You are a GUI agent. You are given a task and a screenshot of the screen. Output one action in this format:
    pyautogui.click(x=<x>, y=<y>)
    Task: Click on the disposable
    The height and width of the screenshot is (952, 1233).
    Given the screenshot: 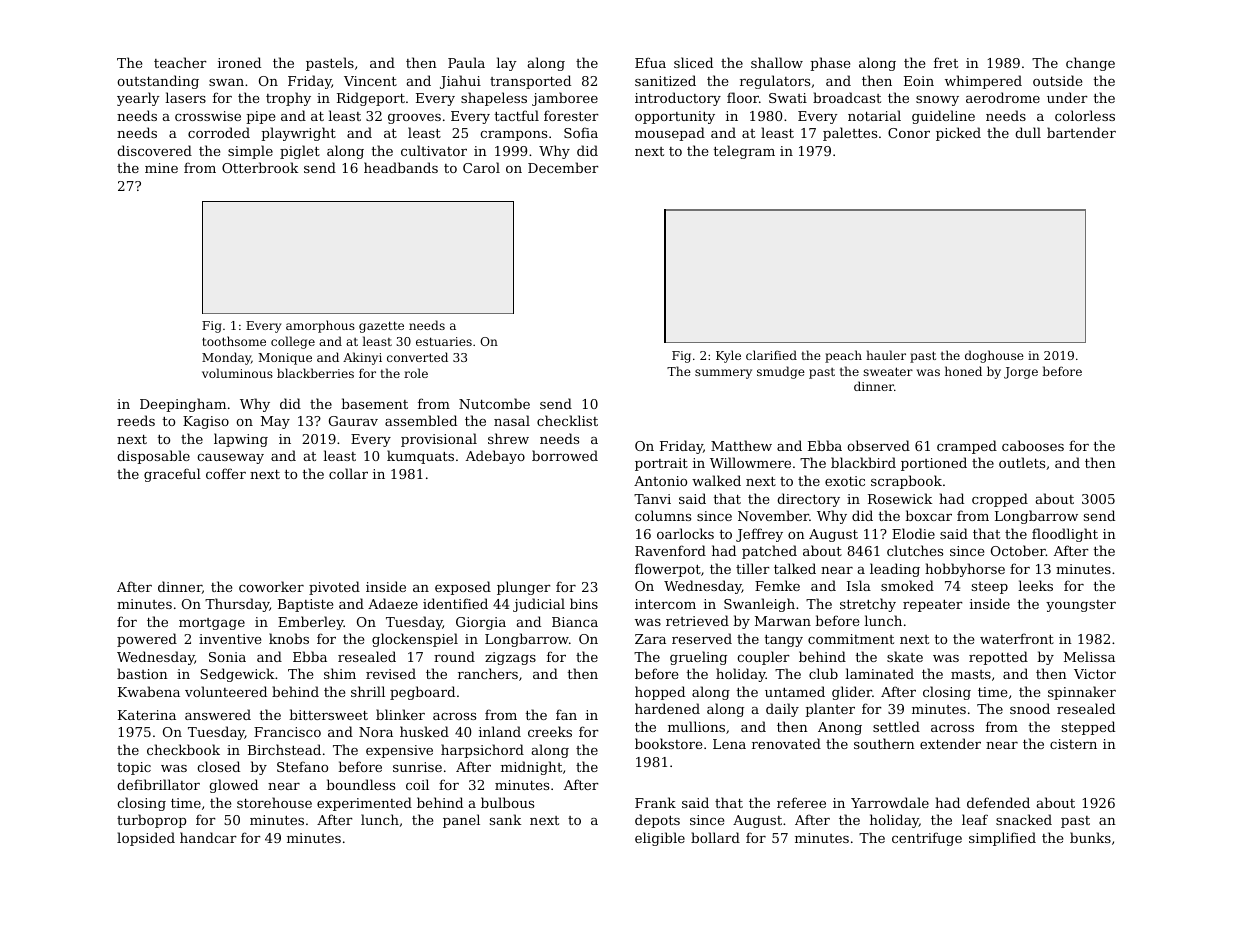 What is the action you would take?
    pyautogui.click(x=153, y=457)
